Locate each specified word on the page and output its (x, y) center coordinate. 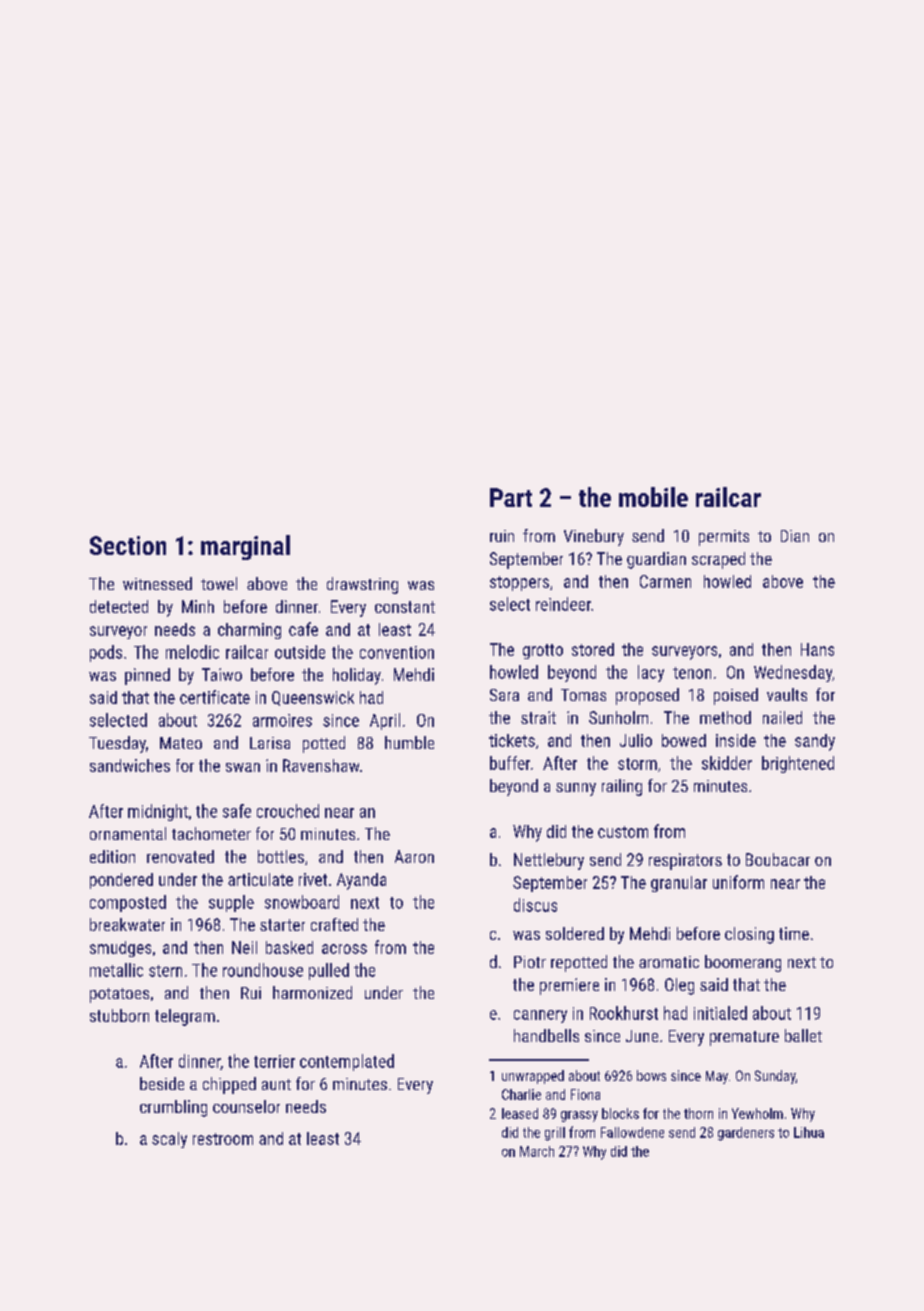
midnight (158, 812)
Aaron (414, 856)
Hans (817, 649)
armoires (282, 720)
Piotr (530, 962)
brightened (798, 764)
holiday (357, 676)
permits (724, 538)
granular (679, 884)
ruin (502, 536)
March (537, 1151)
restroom (223, 1139)
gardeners (746, 1134)
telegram (185, 1017)
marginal (245, 547)
